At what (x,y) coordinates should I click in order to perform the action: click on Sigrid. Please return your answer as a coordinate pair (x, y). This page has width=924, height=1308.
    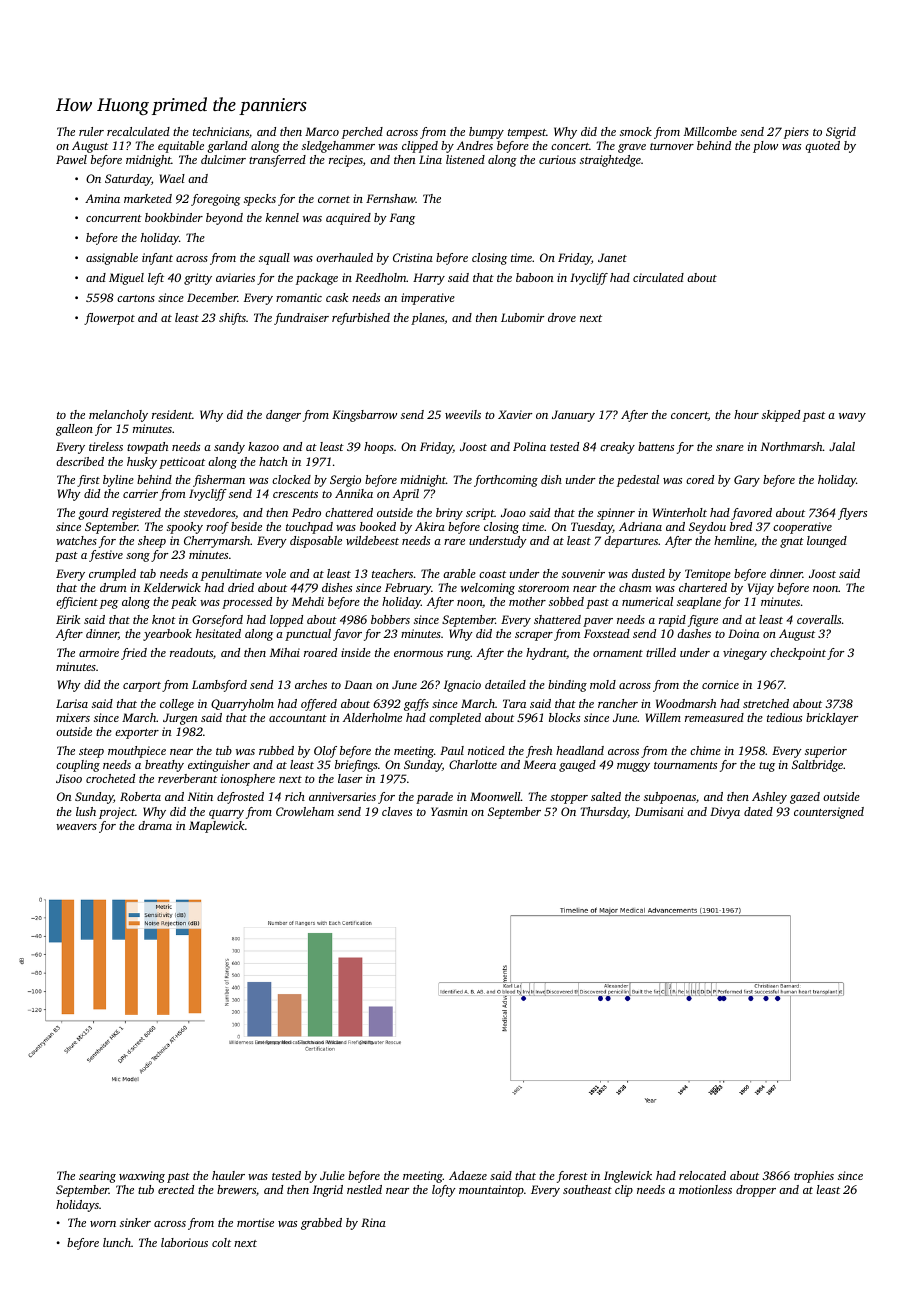
    Looking at the image, I should click on (841, 133).
